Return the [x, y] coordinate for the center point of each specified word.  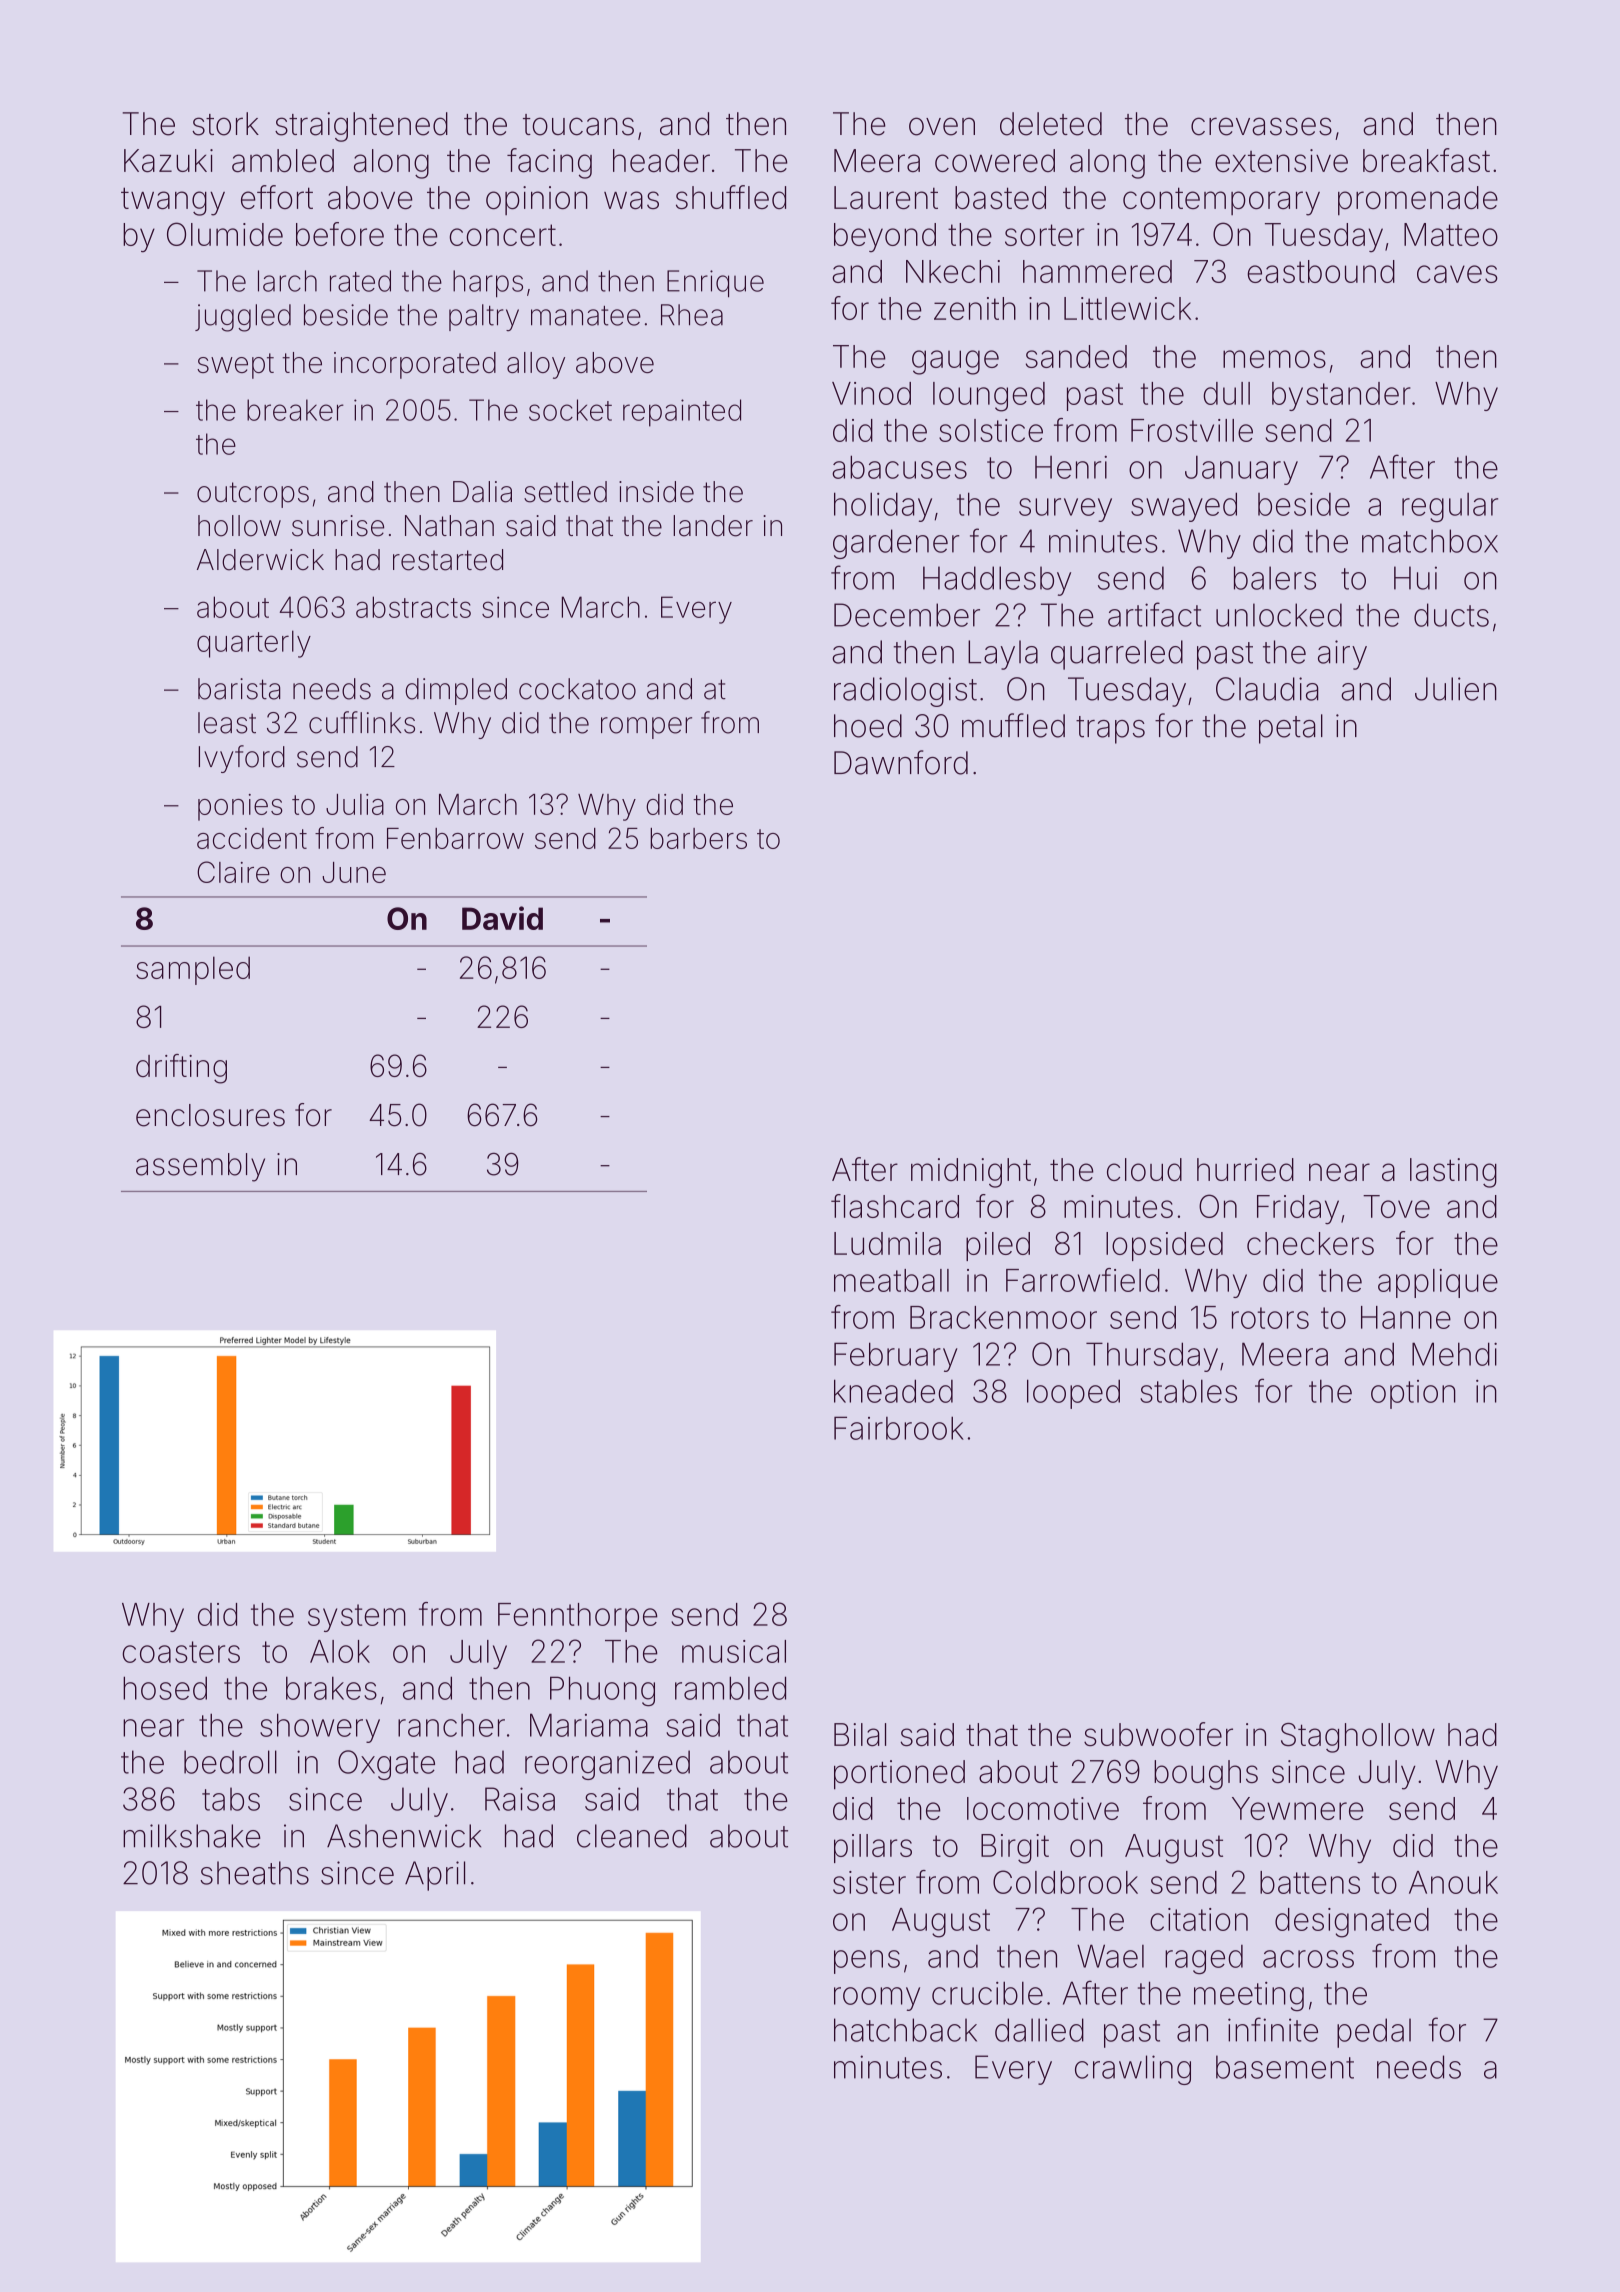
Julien [1456, 689]
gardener [896, 544]
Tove [1396, 1206]
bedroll [230, 1762]
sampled [193, 970]
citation [1199, 1919]
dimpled [456, 691]
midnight [971, 1173]
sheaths [254, 1873]
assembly [200, 1167]
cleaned [632, 1836]
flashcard [895, 1206]
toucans [578, 125]
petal [1291, 729]
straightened [361, 127]
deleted [1051, 124]
